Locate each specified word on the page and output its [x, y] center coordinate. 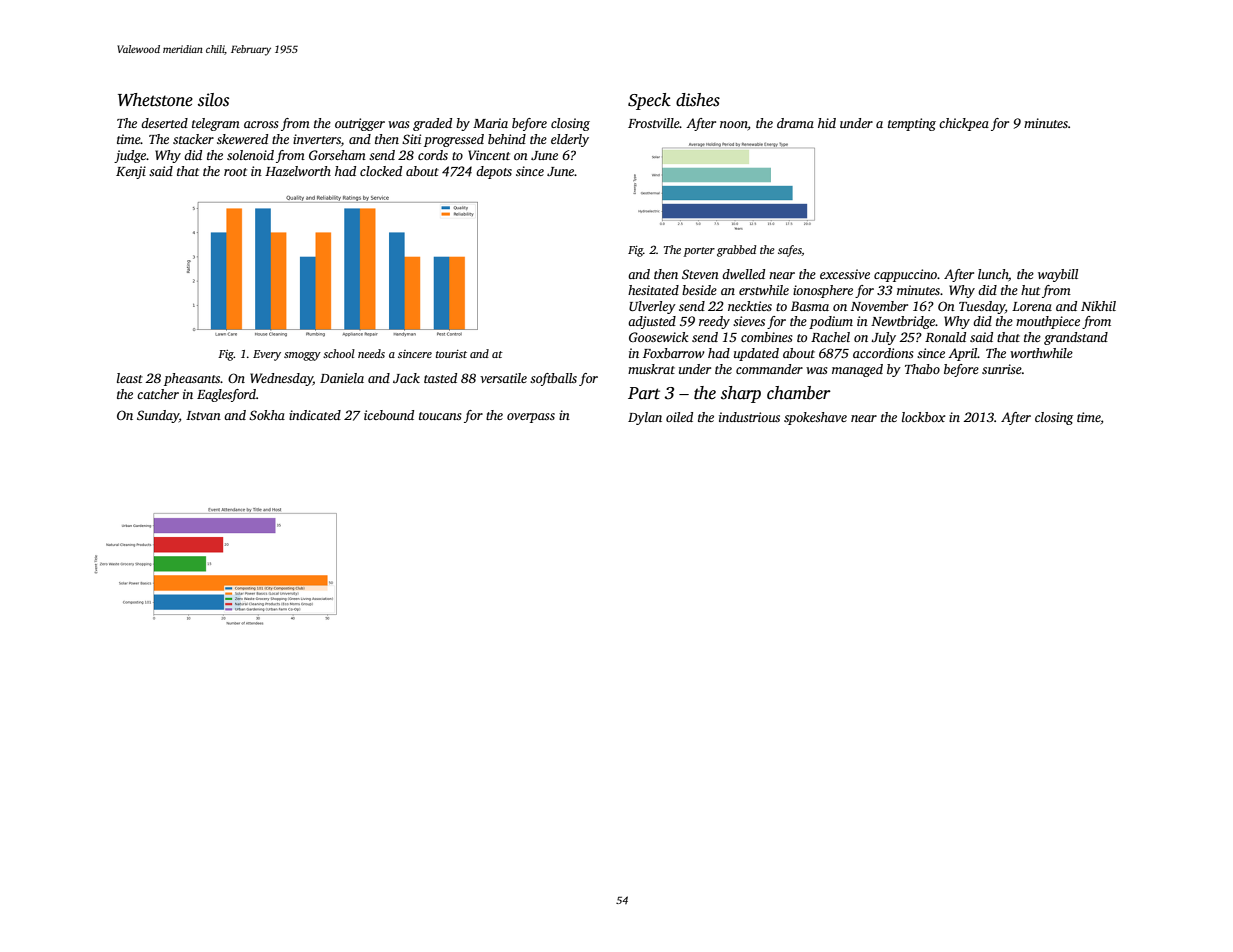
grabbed [736, 251]
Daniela [342, 378]
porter [699, 252]
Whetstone [155, 100]
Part [644, 393]
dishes [698, 100]
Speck [649, 101]
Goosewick [659, 337]
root [235, 172]
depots [494, 172]
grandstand [1076, 338]
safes [790, 251]
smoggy [302, 356]
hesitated [653, 290]
